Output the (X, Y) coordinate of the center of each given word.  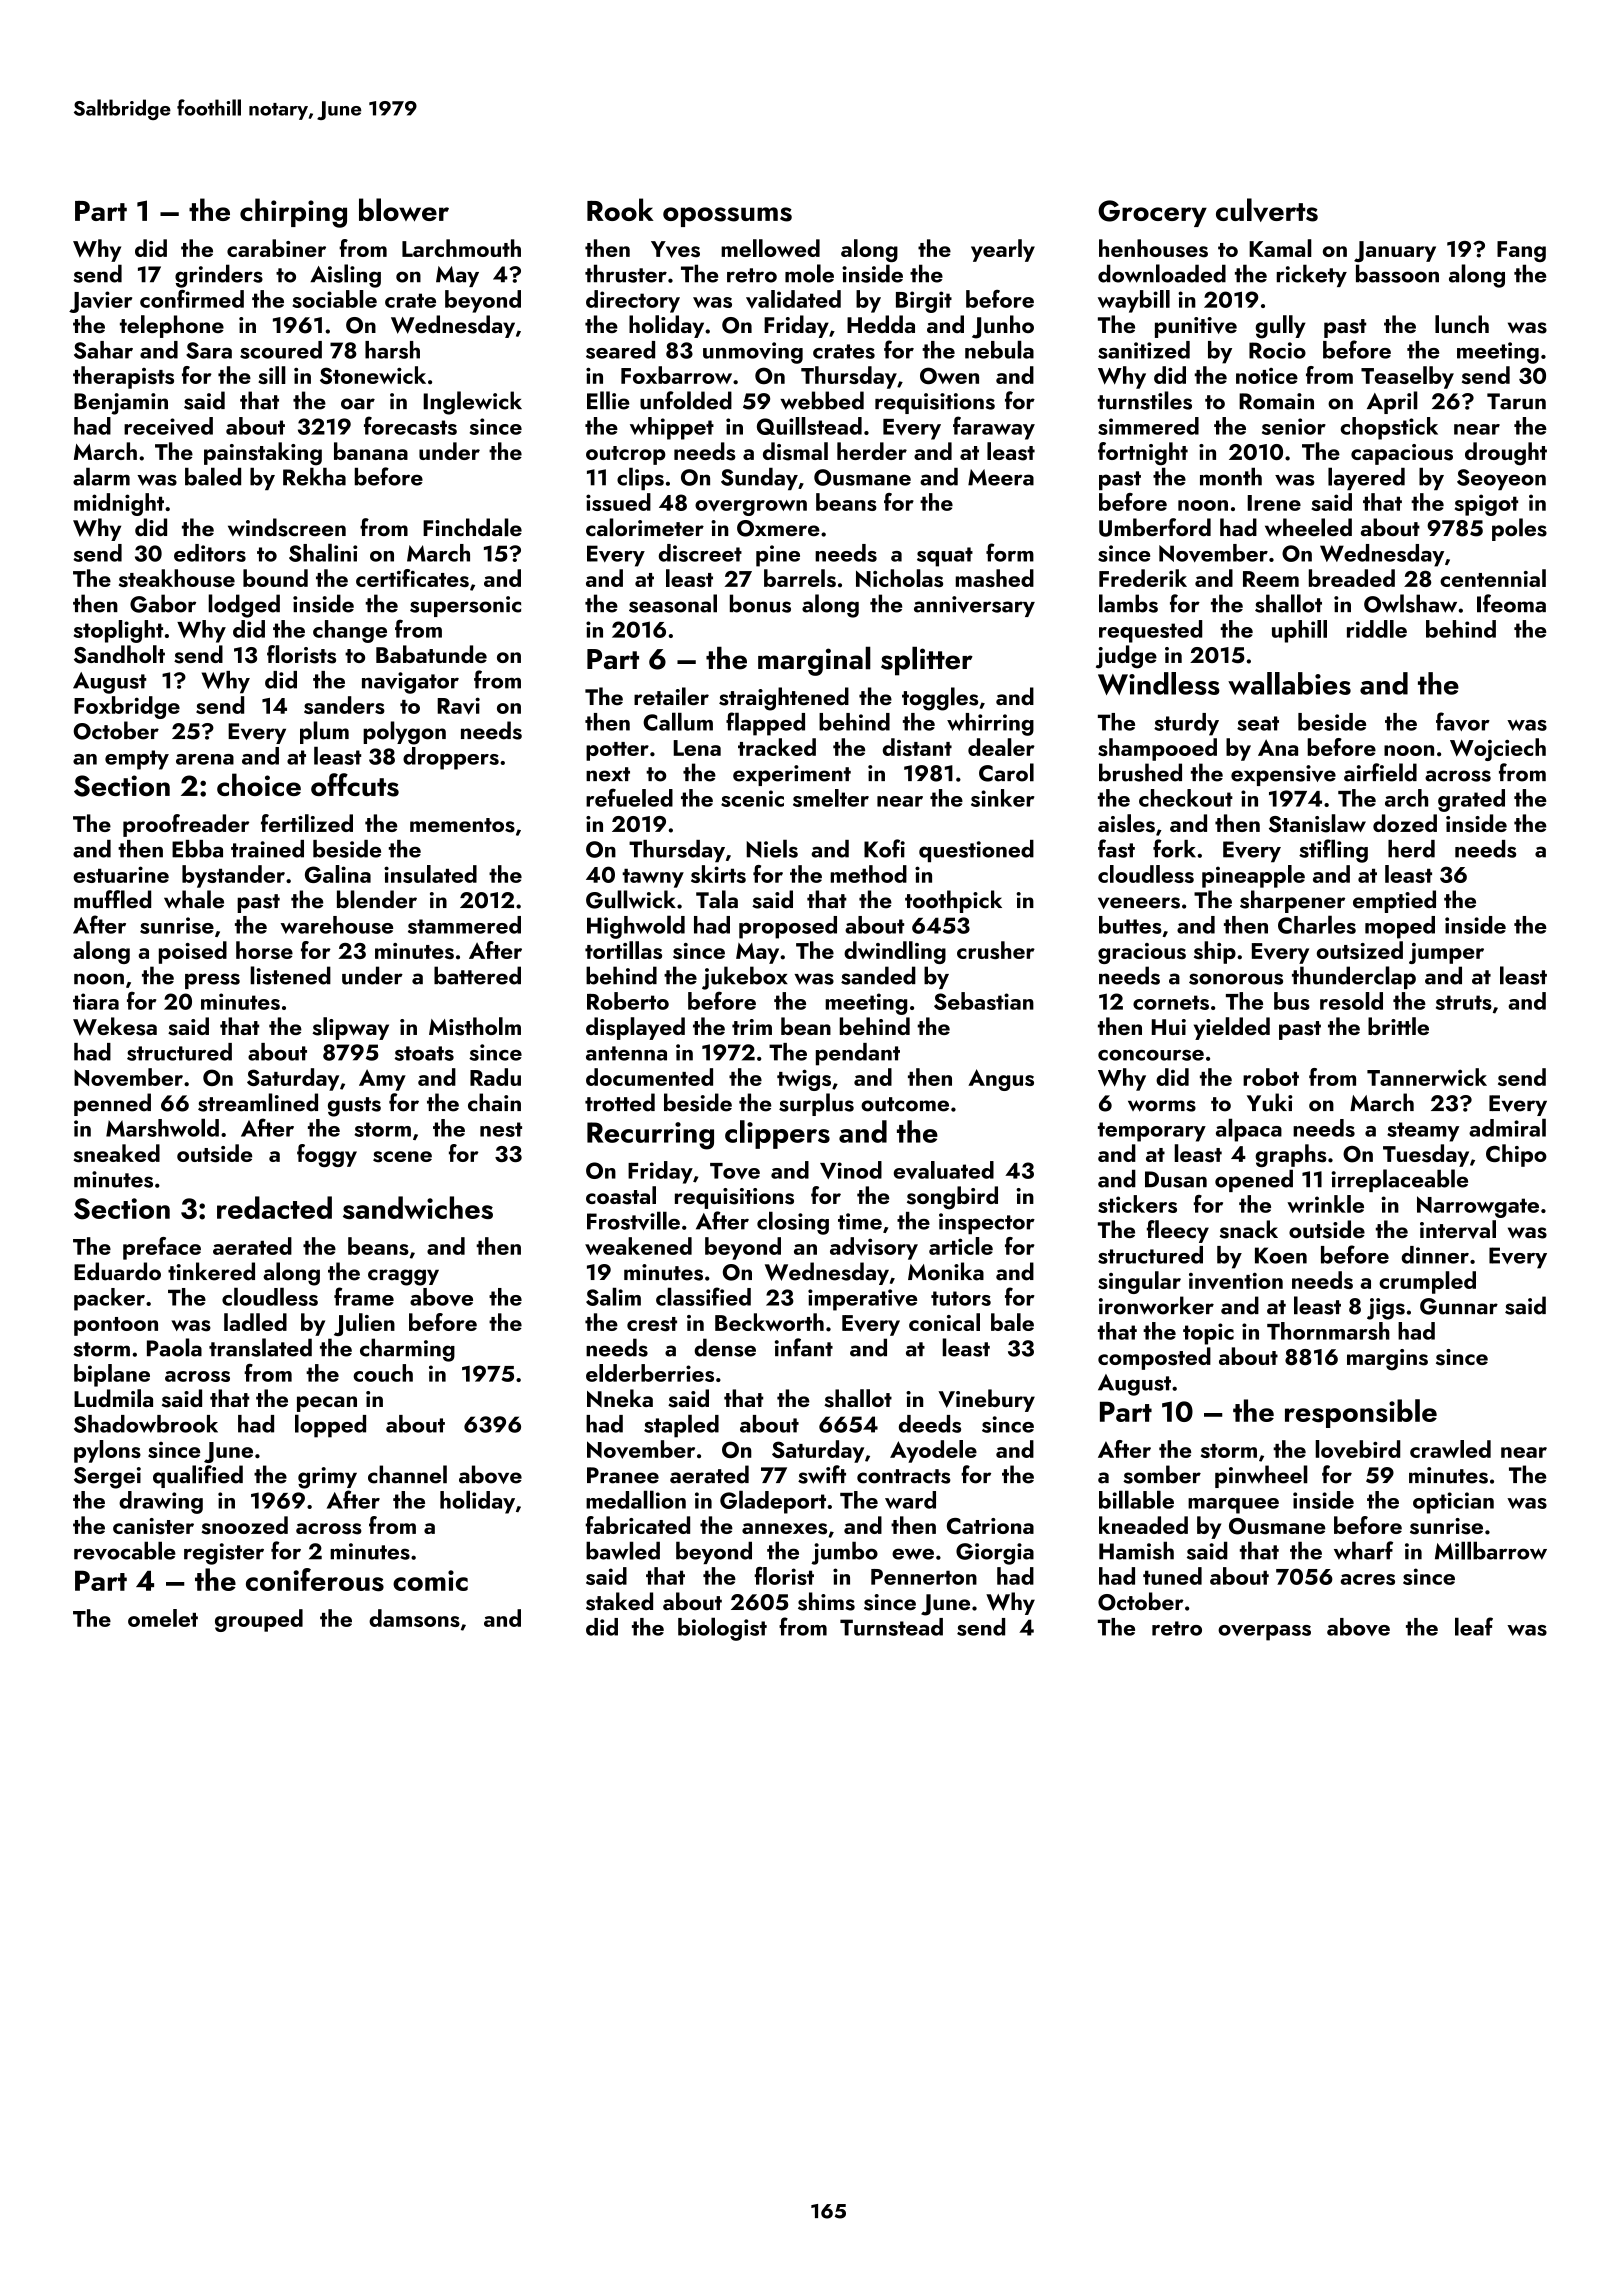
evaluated (943, 1170)
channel (407, 1474)
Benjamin (121, 404)
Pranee (623, 1475)
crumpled (1427, 1282)
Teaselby (1407, 377)
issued (618, 502)
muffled (112, 899)
